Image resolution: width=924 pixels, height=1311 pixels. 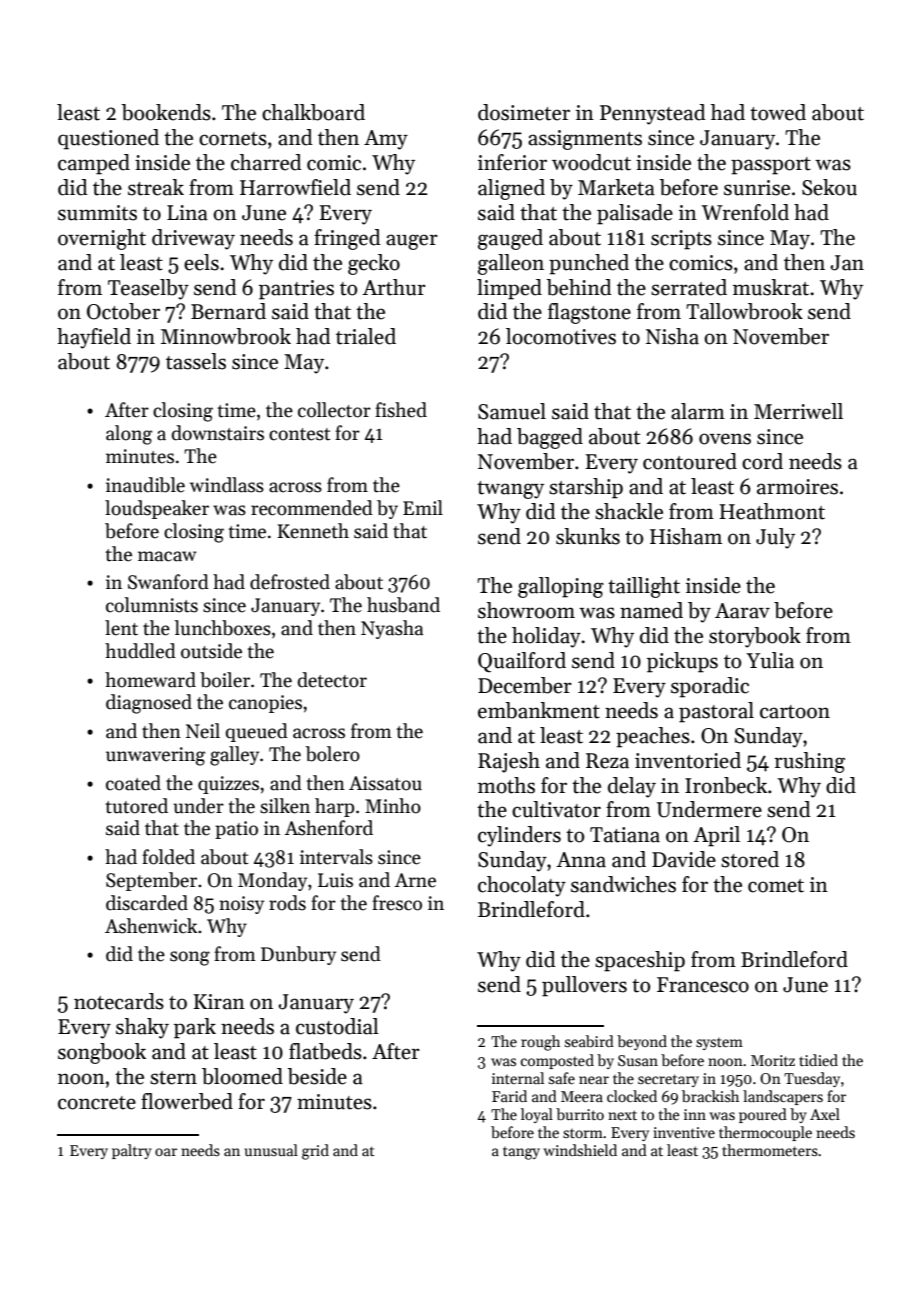 What do you see at coordinates (755, 637) in the document?
I see `storybook` at bounding box center [755, 637].
